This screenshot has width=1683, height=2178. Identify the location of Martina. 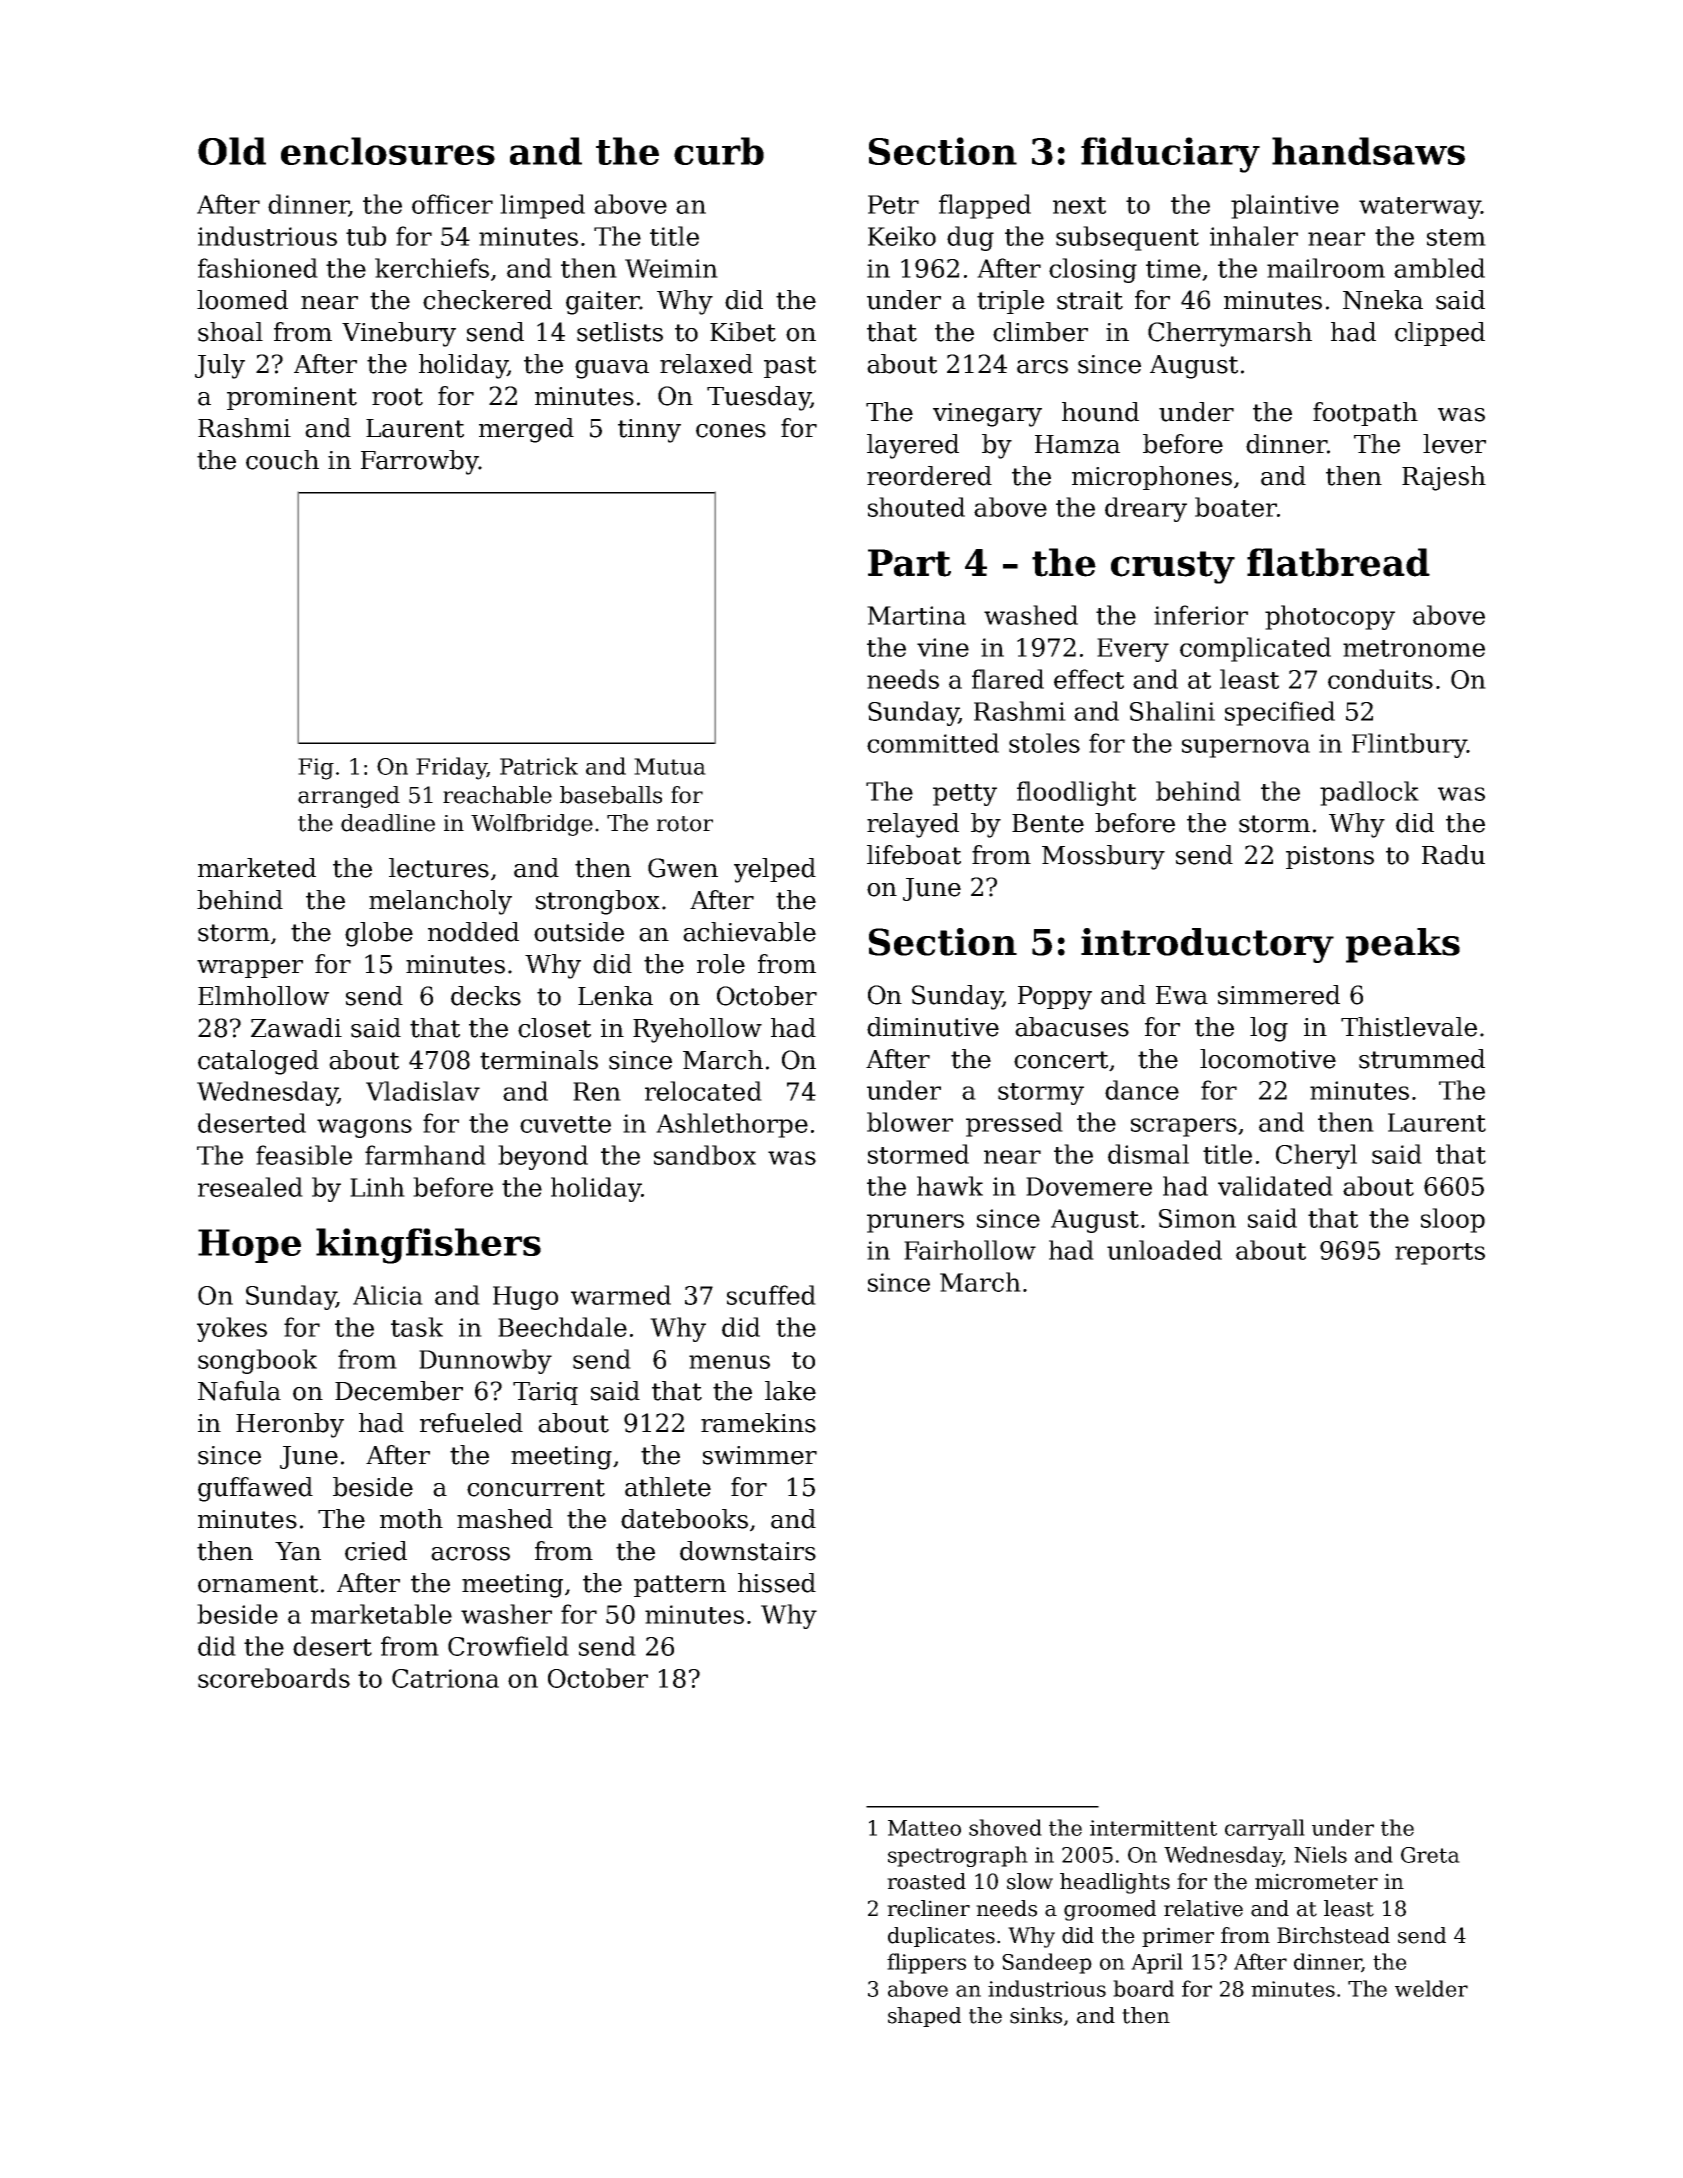
(916, 615).
